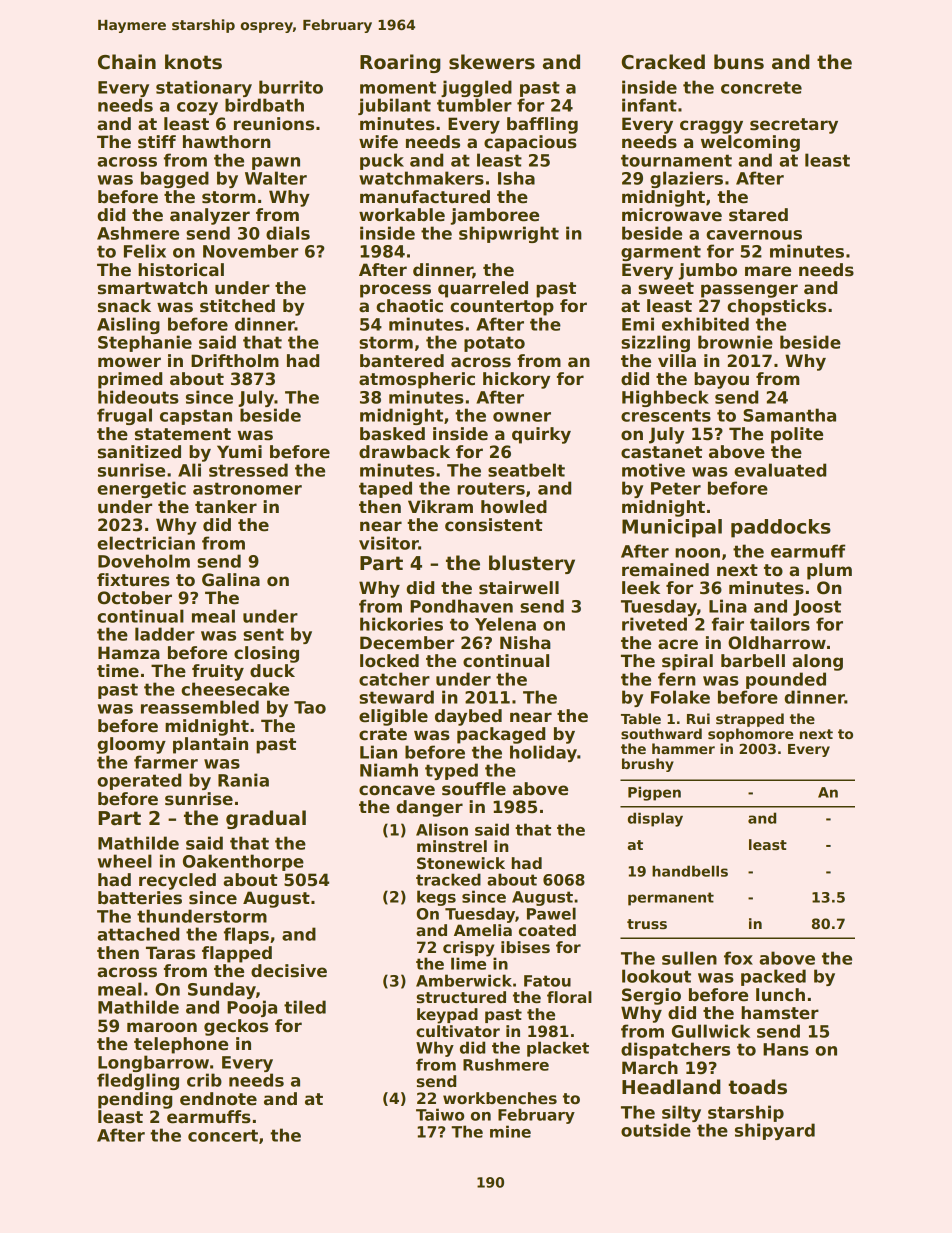  Describe the element at coordinates (407, 643) in the screenshot. I see `December` at that location.
